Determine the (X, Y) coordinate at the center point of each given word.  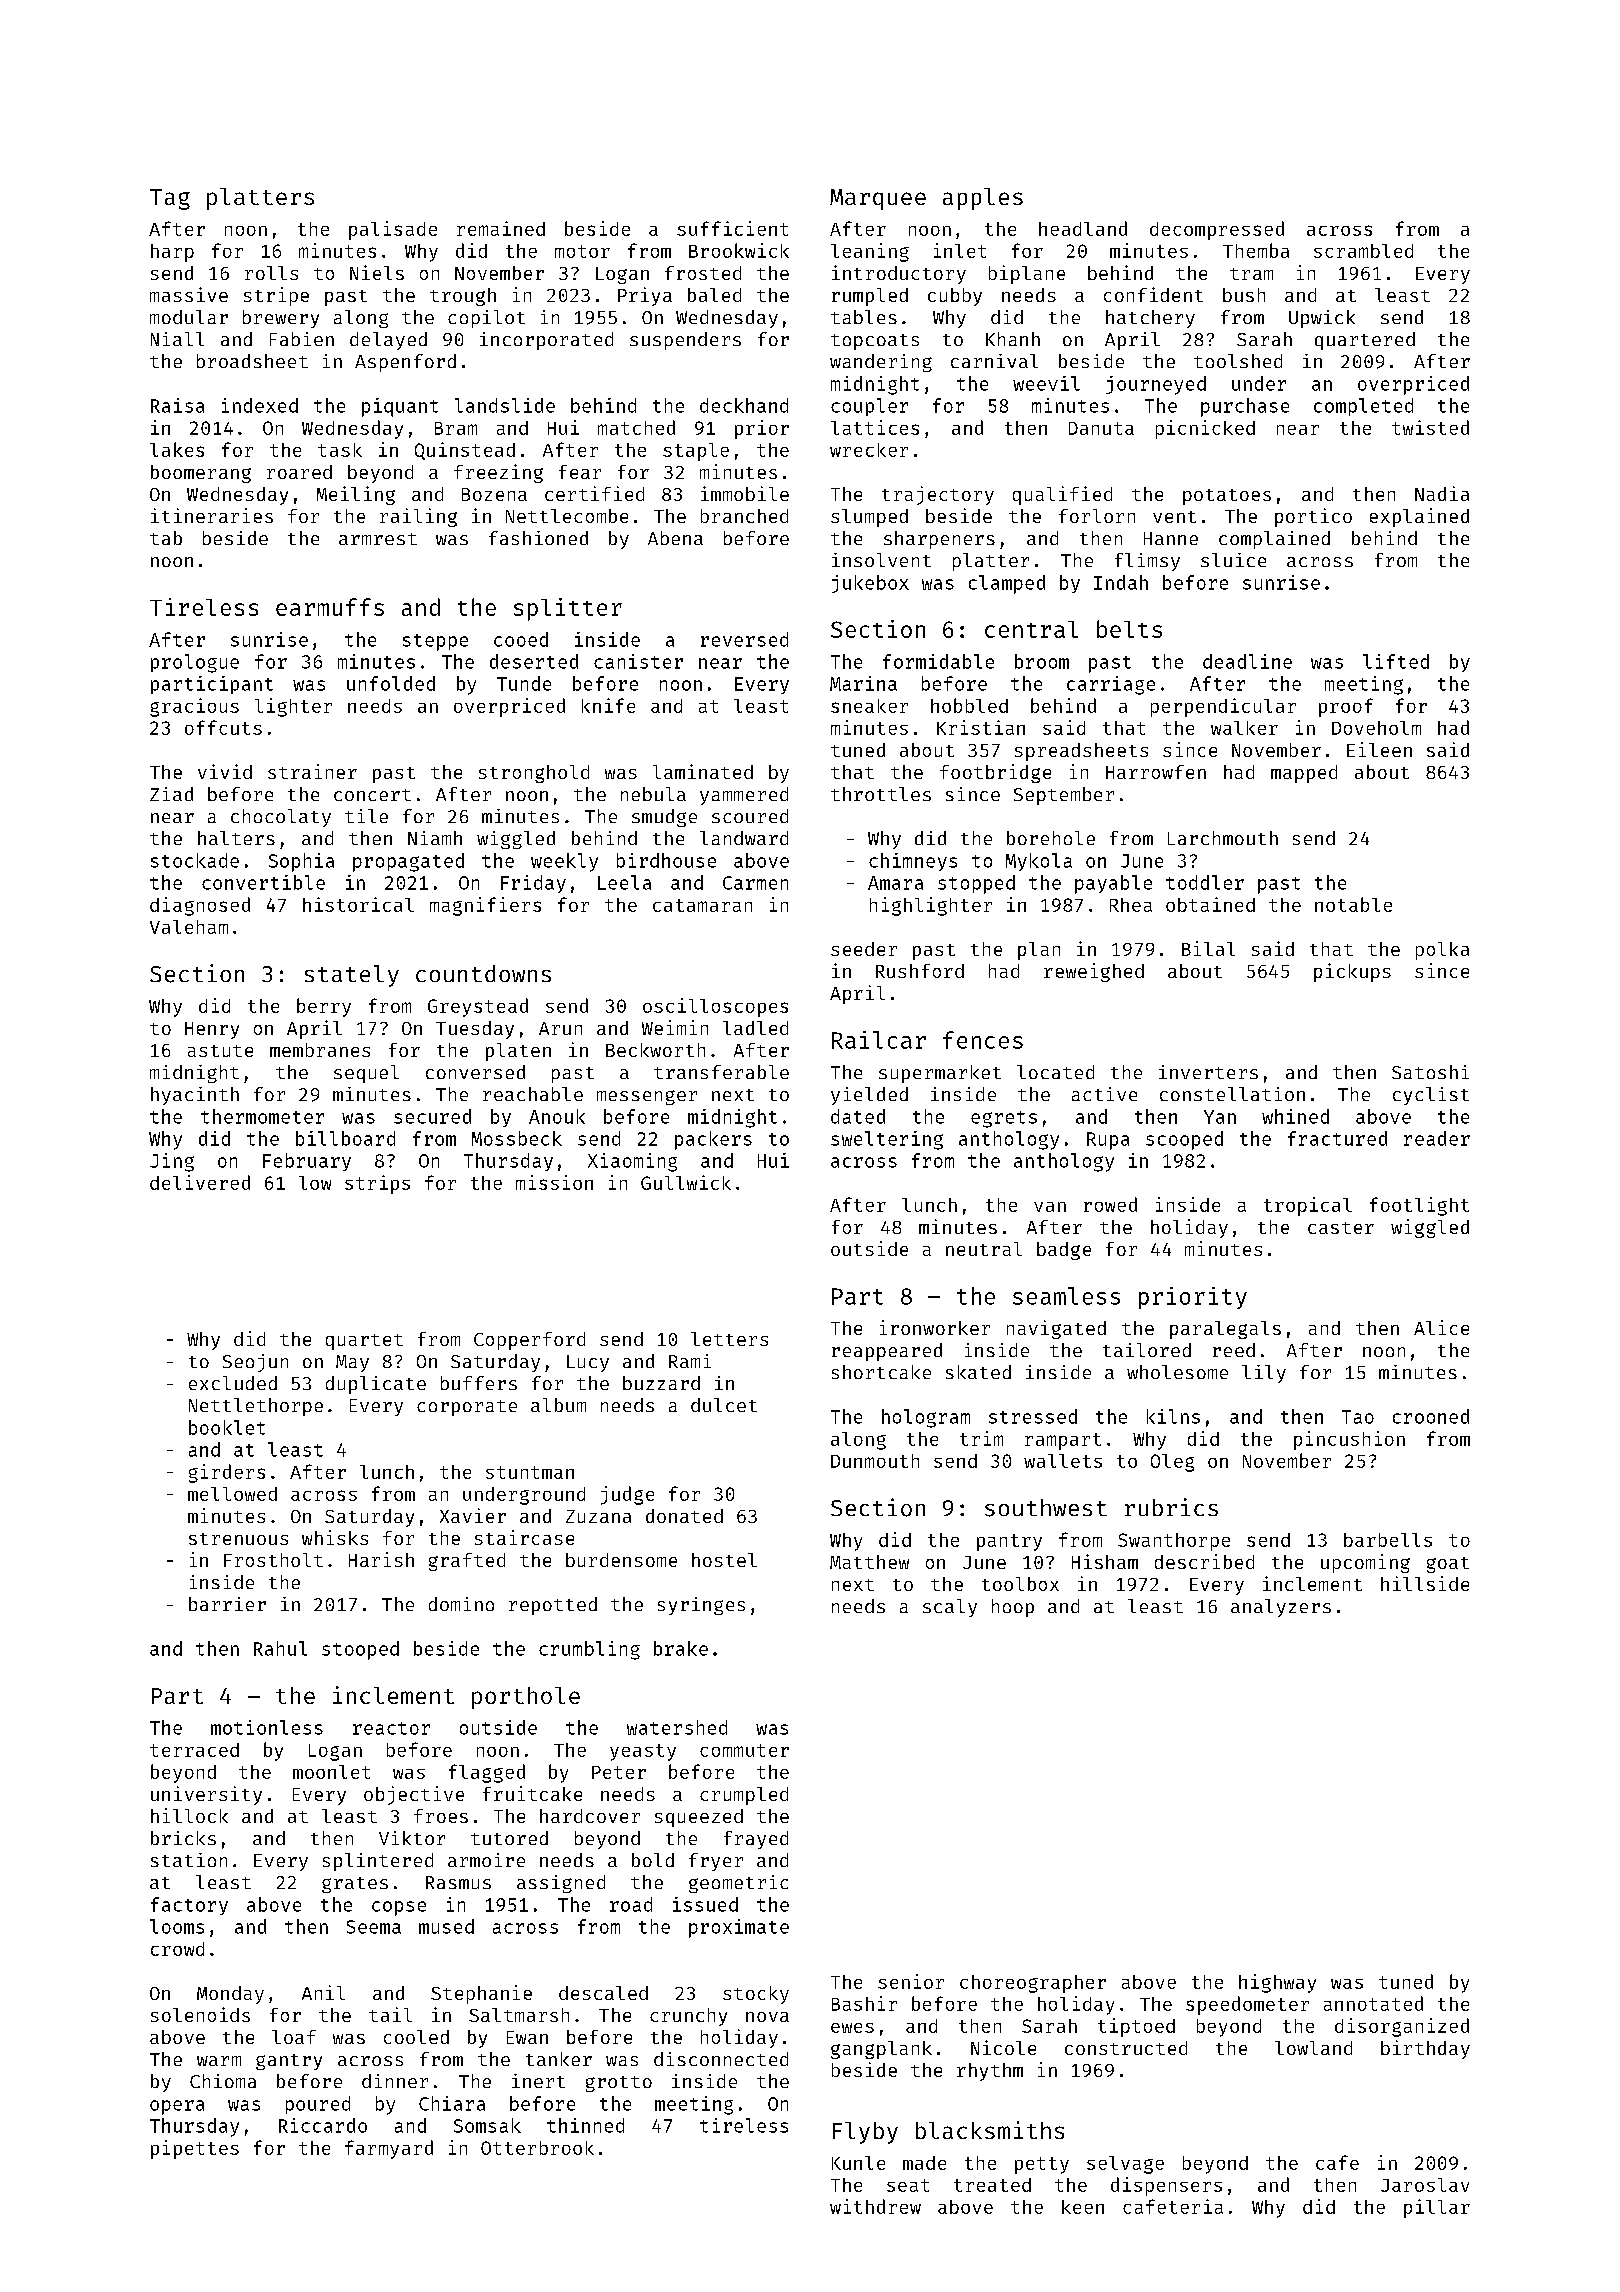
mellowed (232, 1494)
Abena (675, 538)
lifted (1396, 661)
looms (177, 1926)
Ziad (171, 794)
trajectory (938, 495)
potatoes (1227, 497)
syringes (701, 1606)
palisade (393, 230)
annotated (1373, 2003)
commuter (744, 1750)
